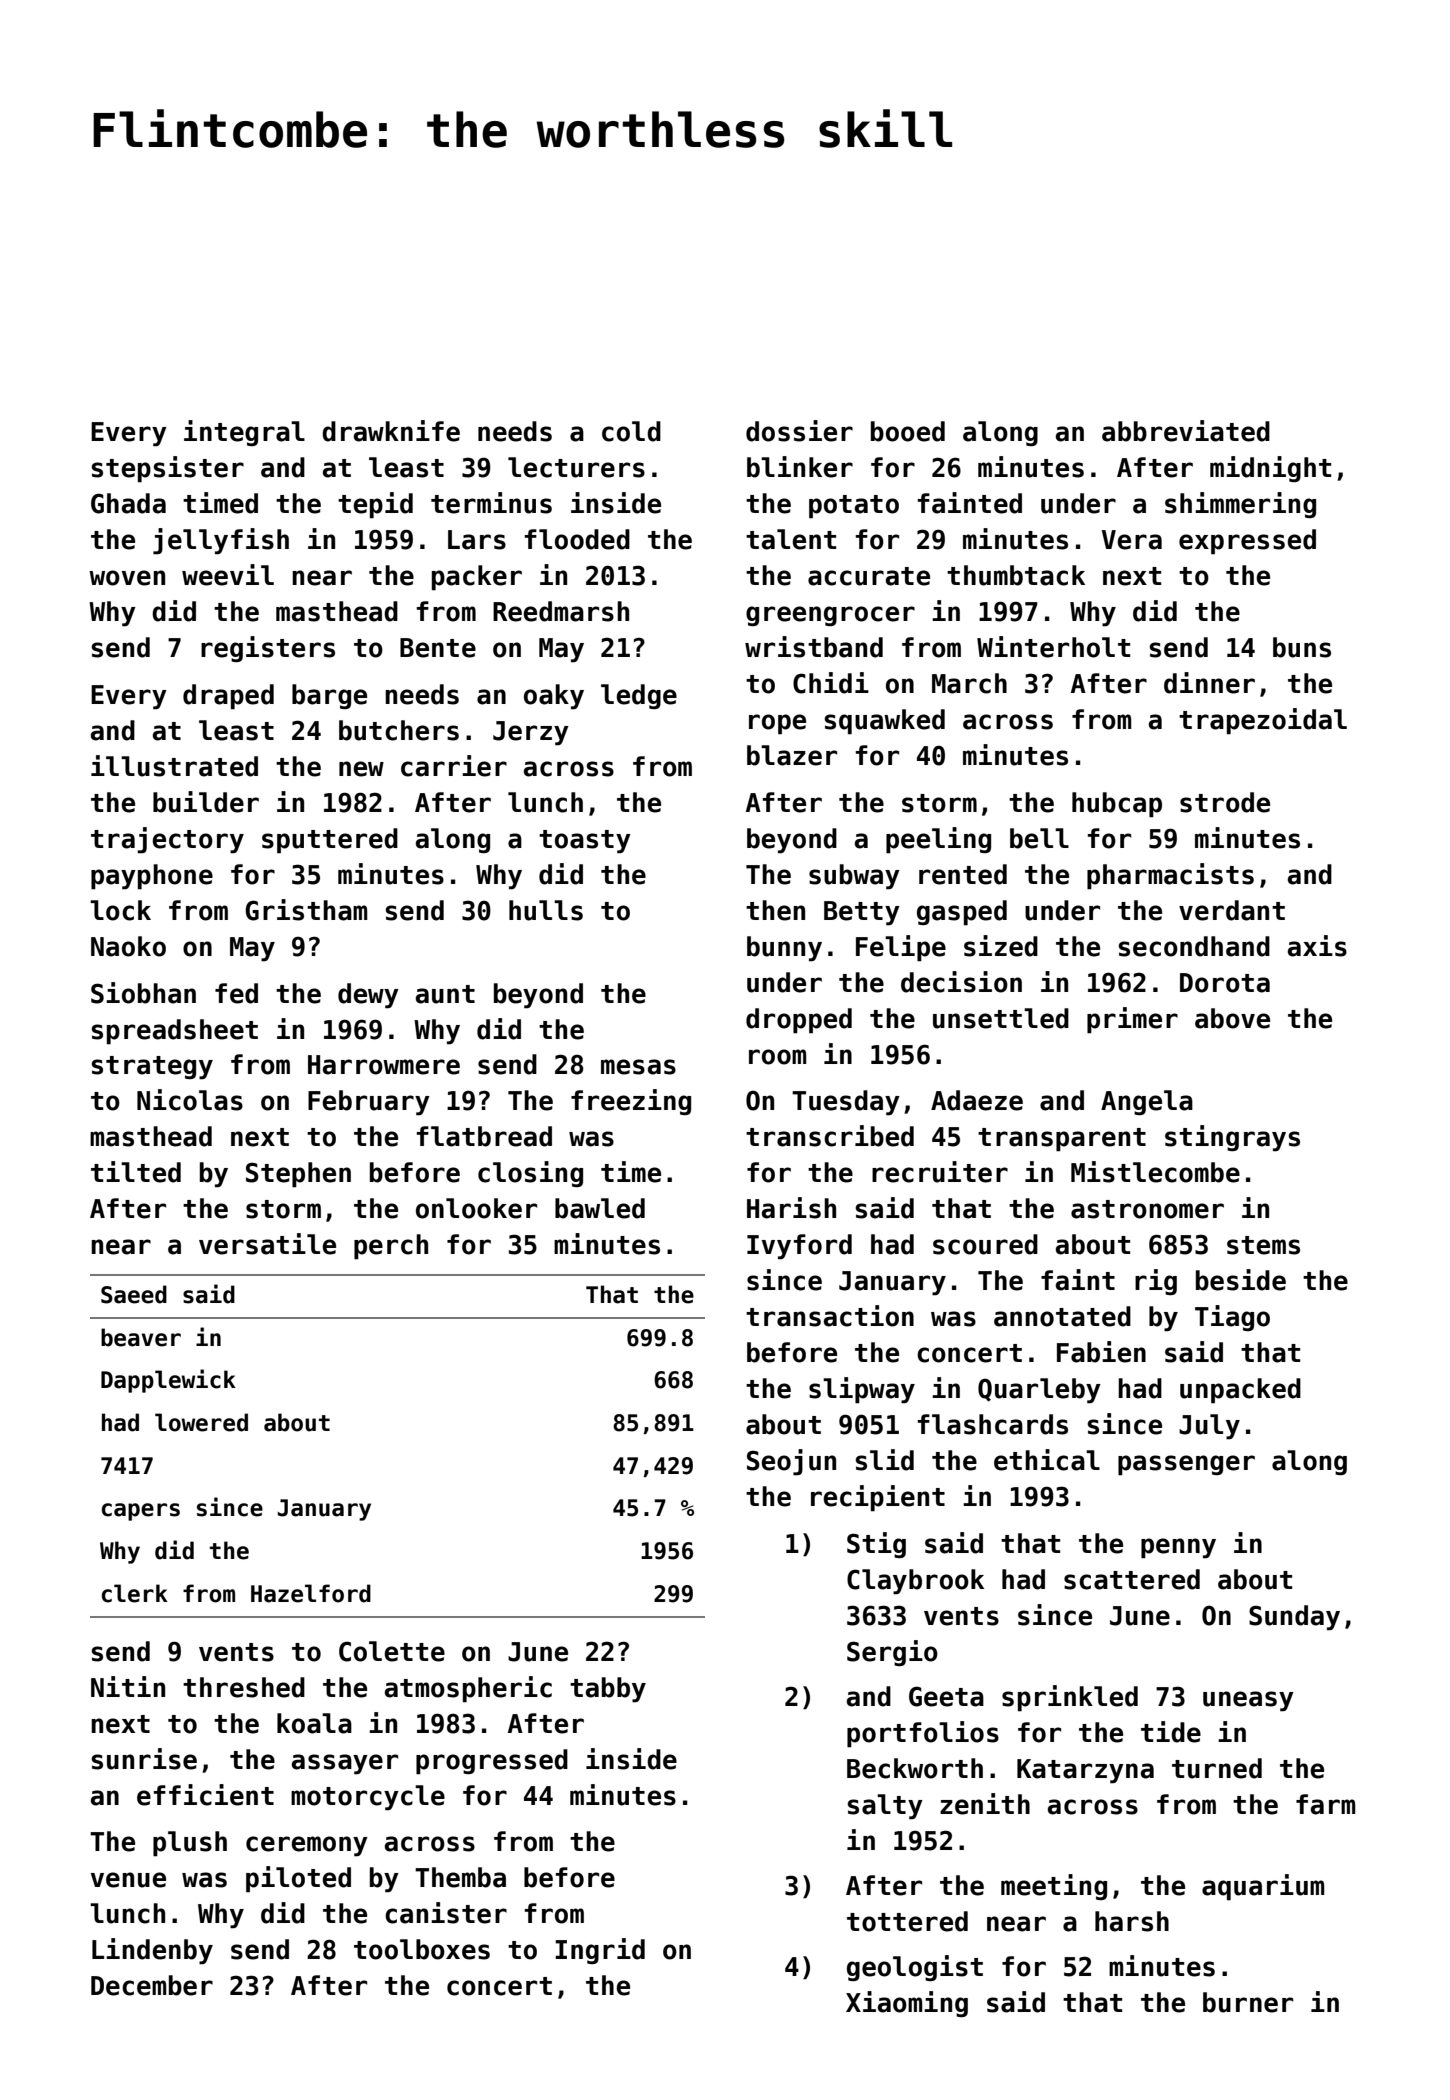 This document has height=2100, width=1450. What do you see at coordinates (869, 576) in the document?
I see `accurate` at bounding box center [869, 576].
